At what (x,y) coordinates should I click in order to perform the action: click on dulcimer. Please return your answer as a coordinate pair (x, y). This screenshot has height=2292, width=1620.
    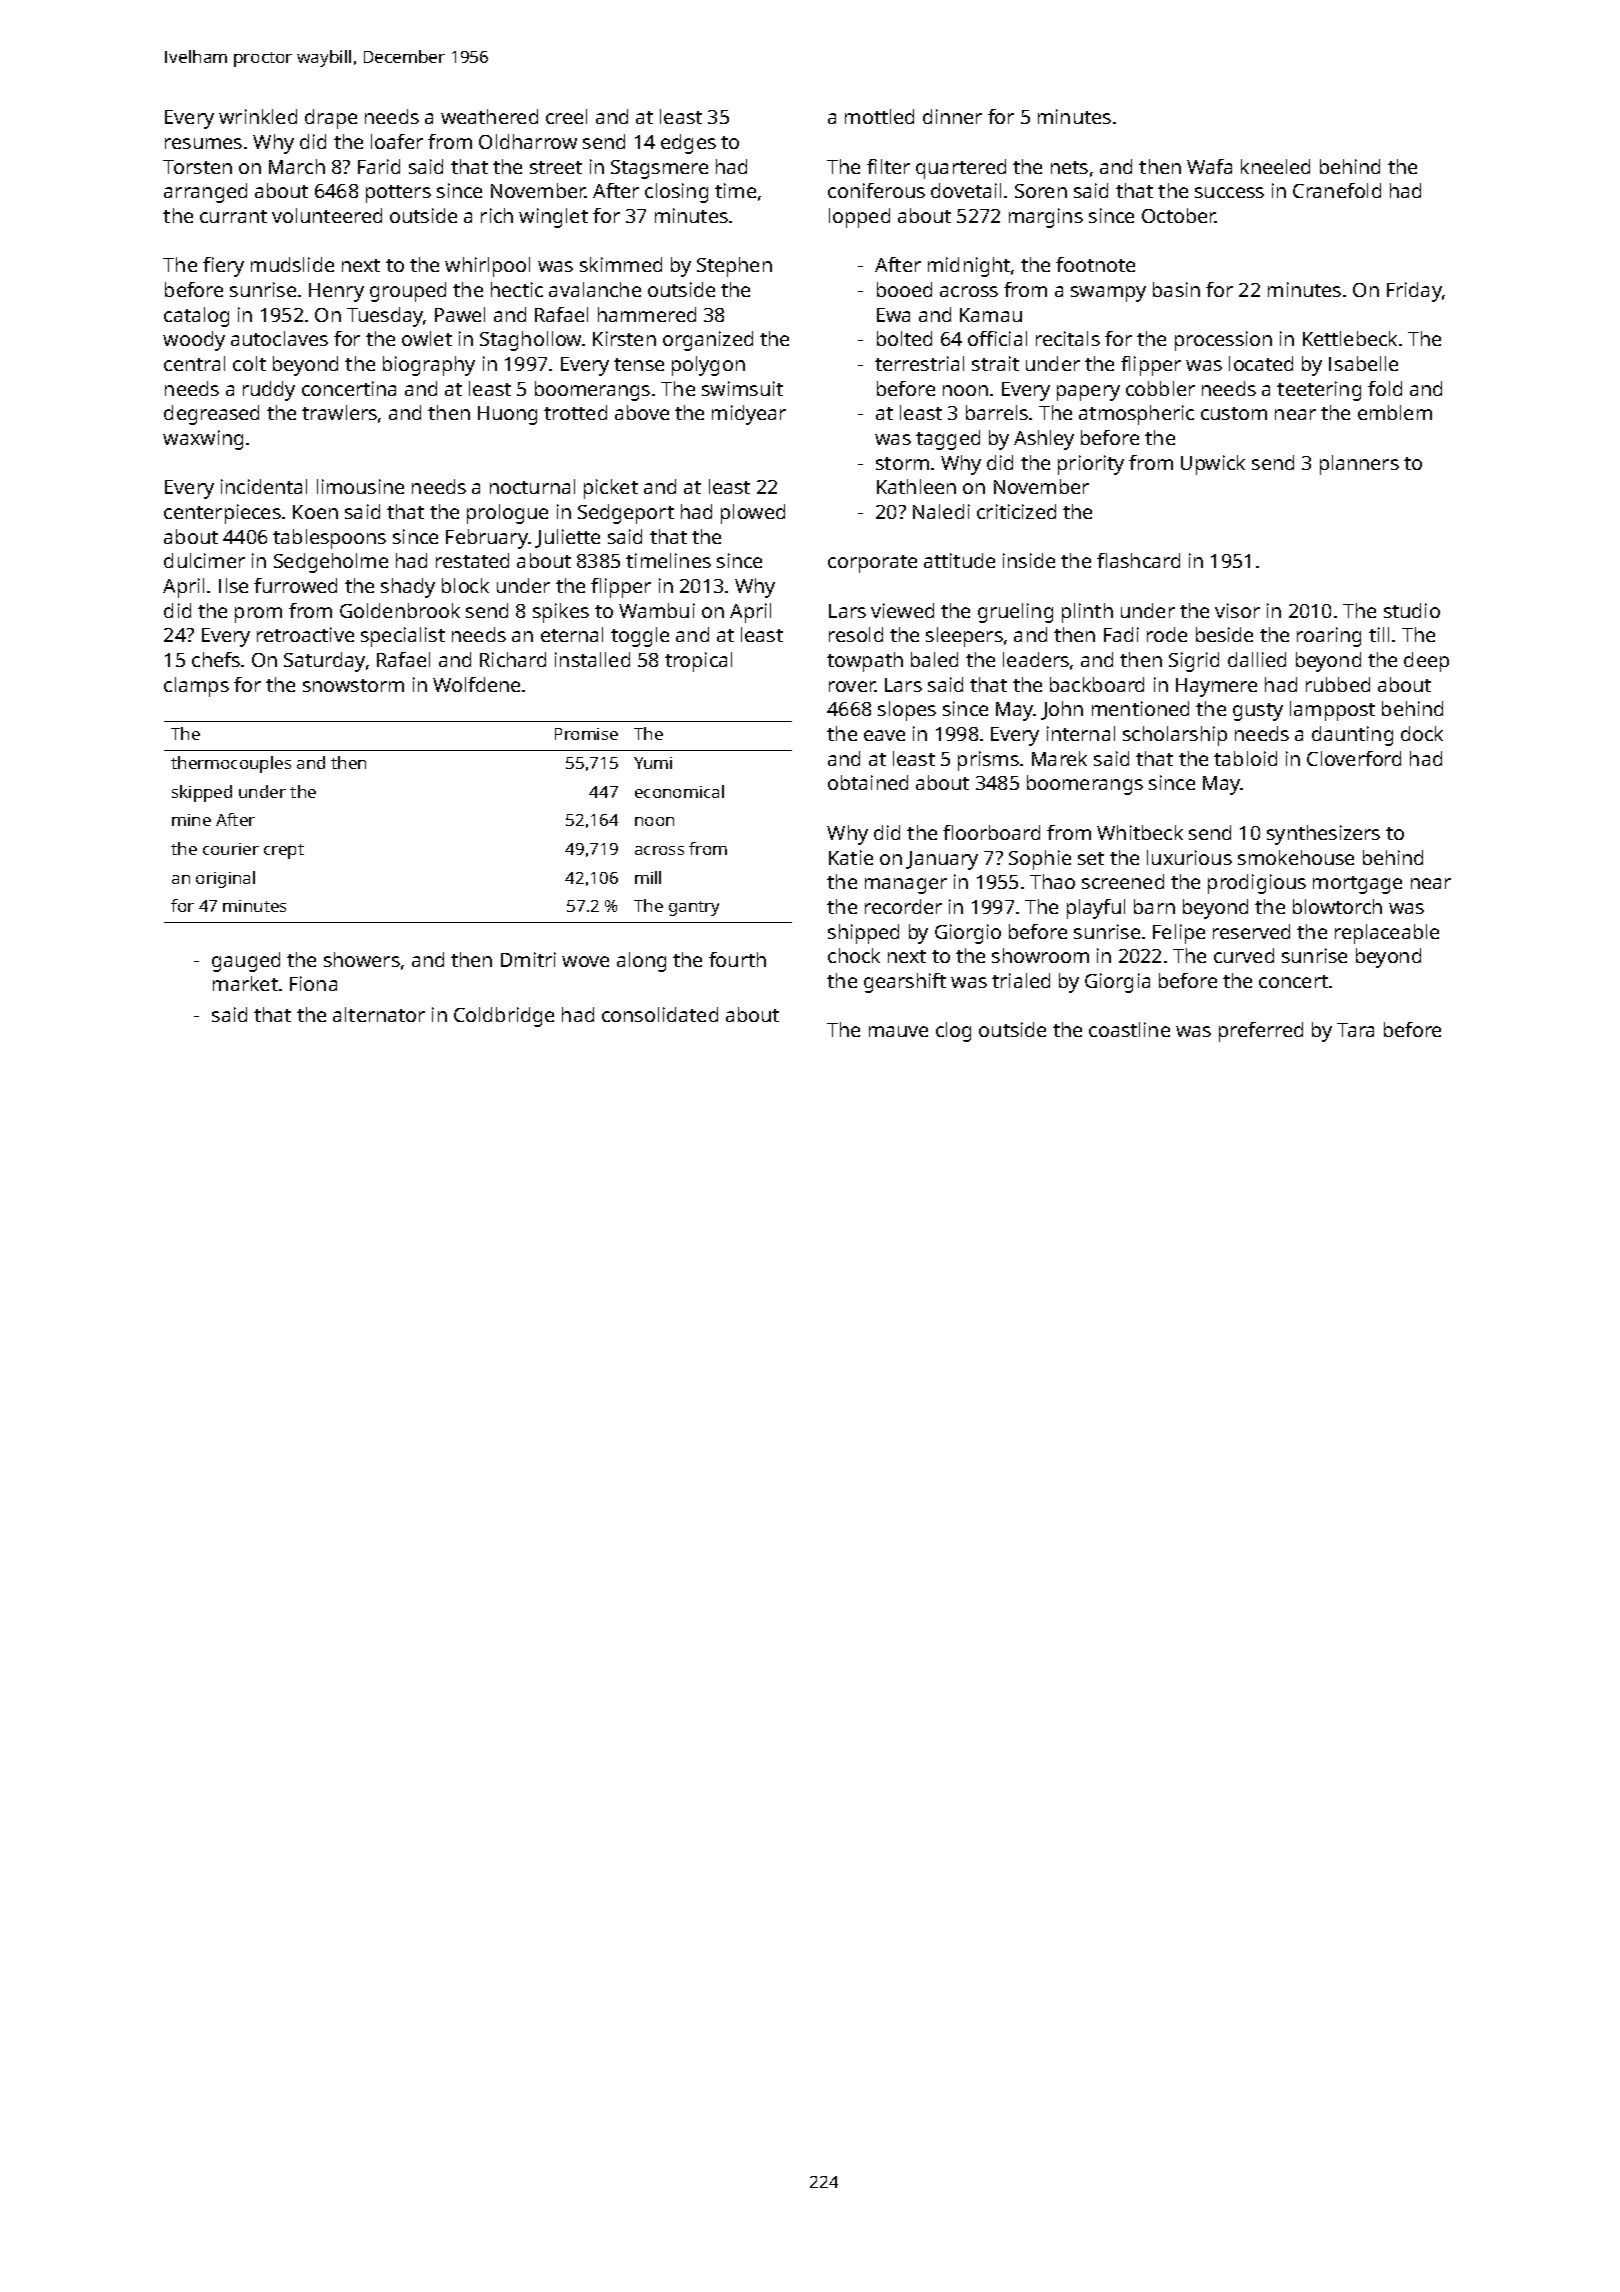
    Looking at the image, I should click on (204, 560).
